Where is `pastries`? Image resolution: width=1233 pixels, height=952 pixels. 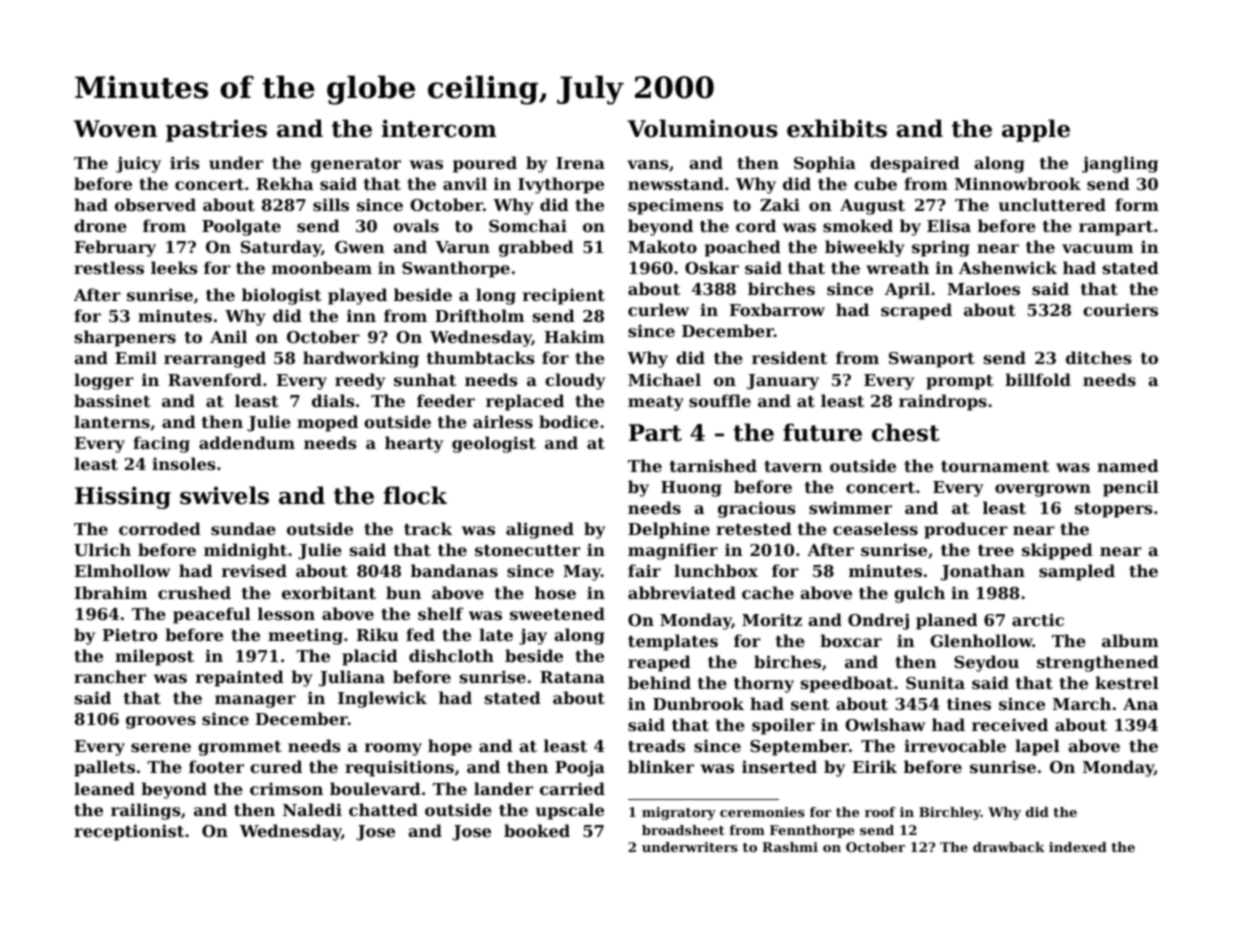 pastries is located at coordinates (216, 130).
